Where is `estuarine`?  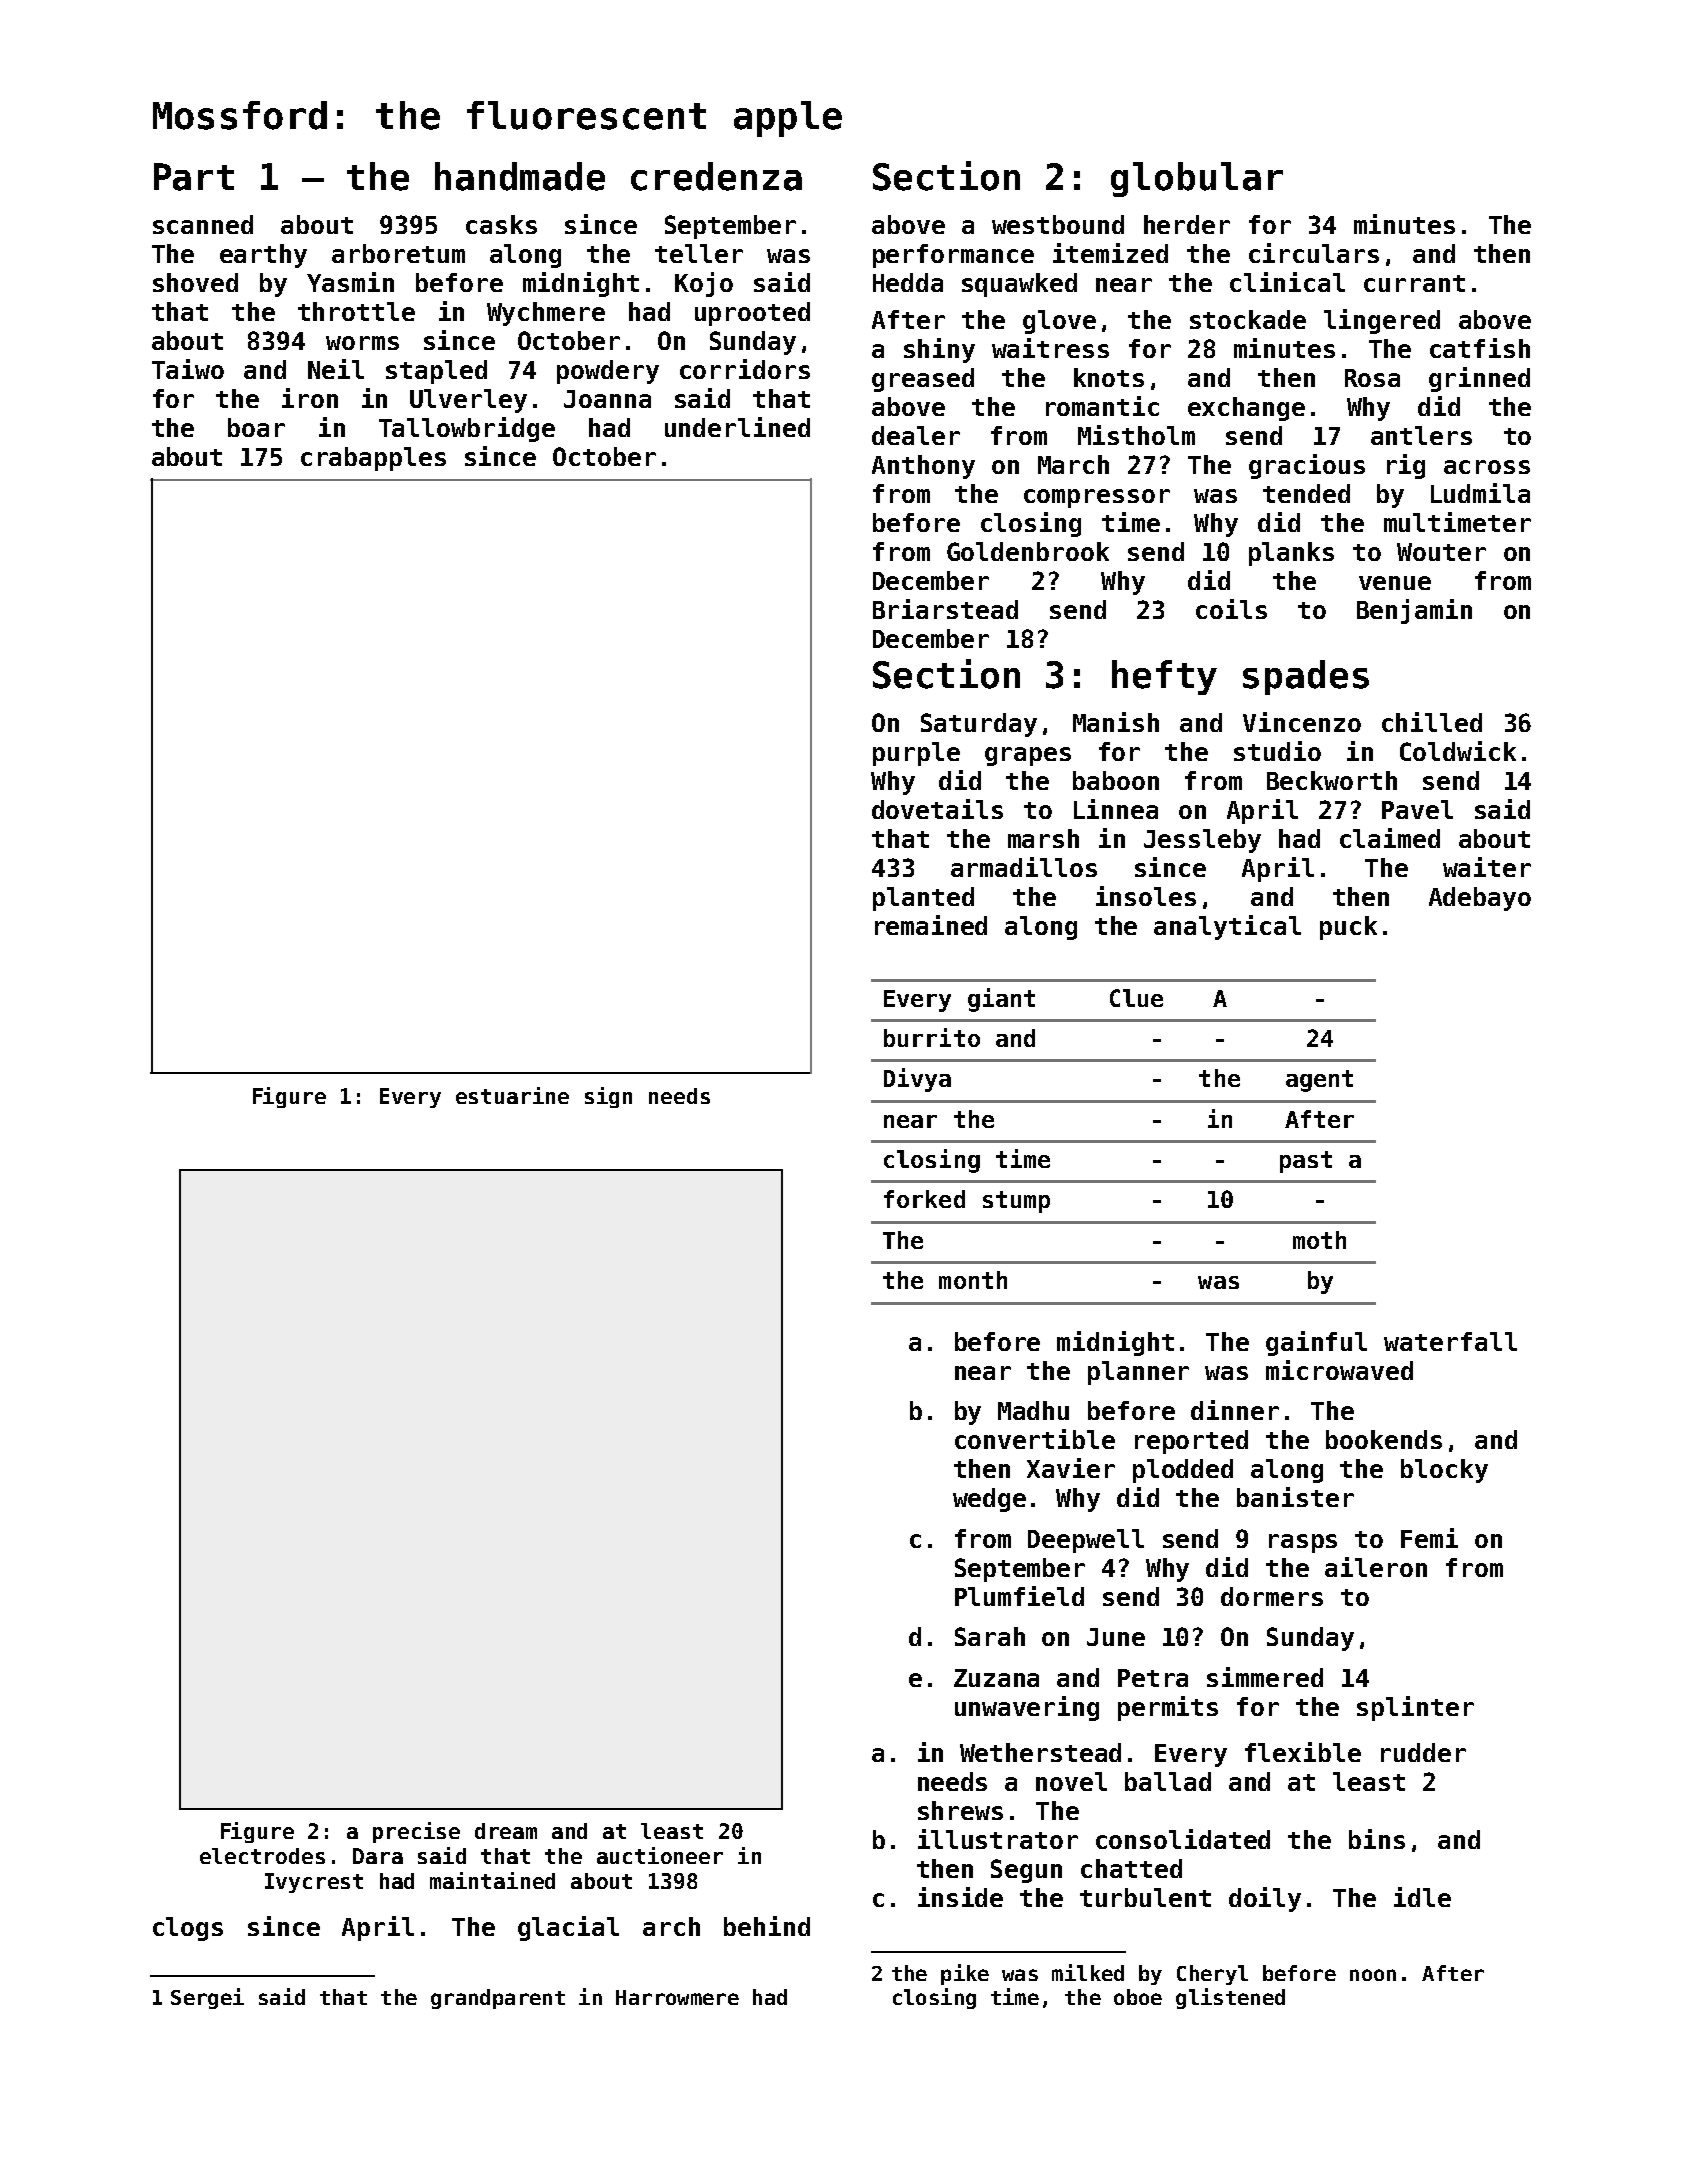
estuarine is located at coordinates (512, 1095).
